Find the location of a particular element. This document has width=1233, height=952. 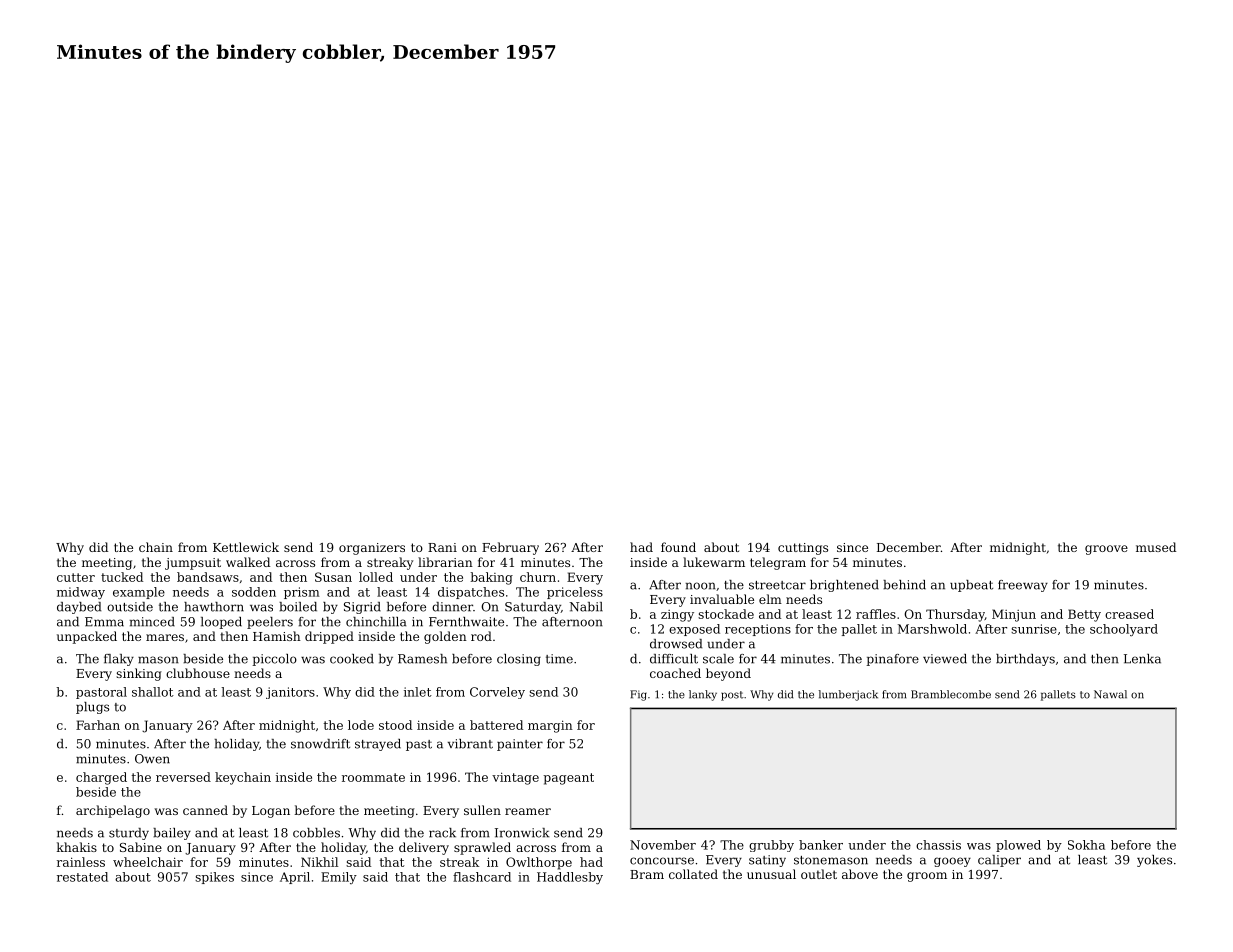

khakis is located at coordinates (77, 847).
